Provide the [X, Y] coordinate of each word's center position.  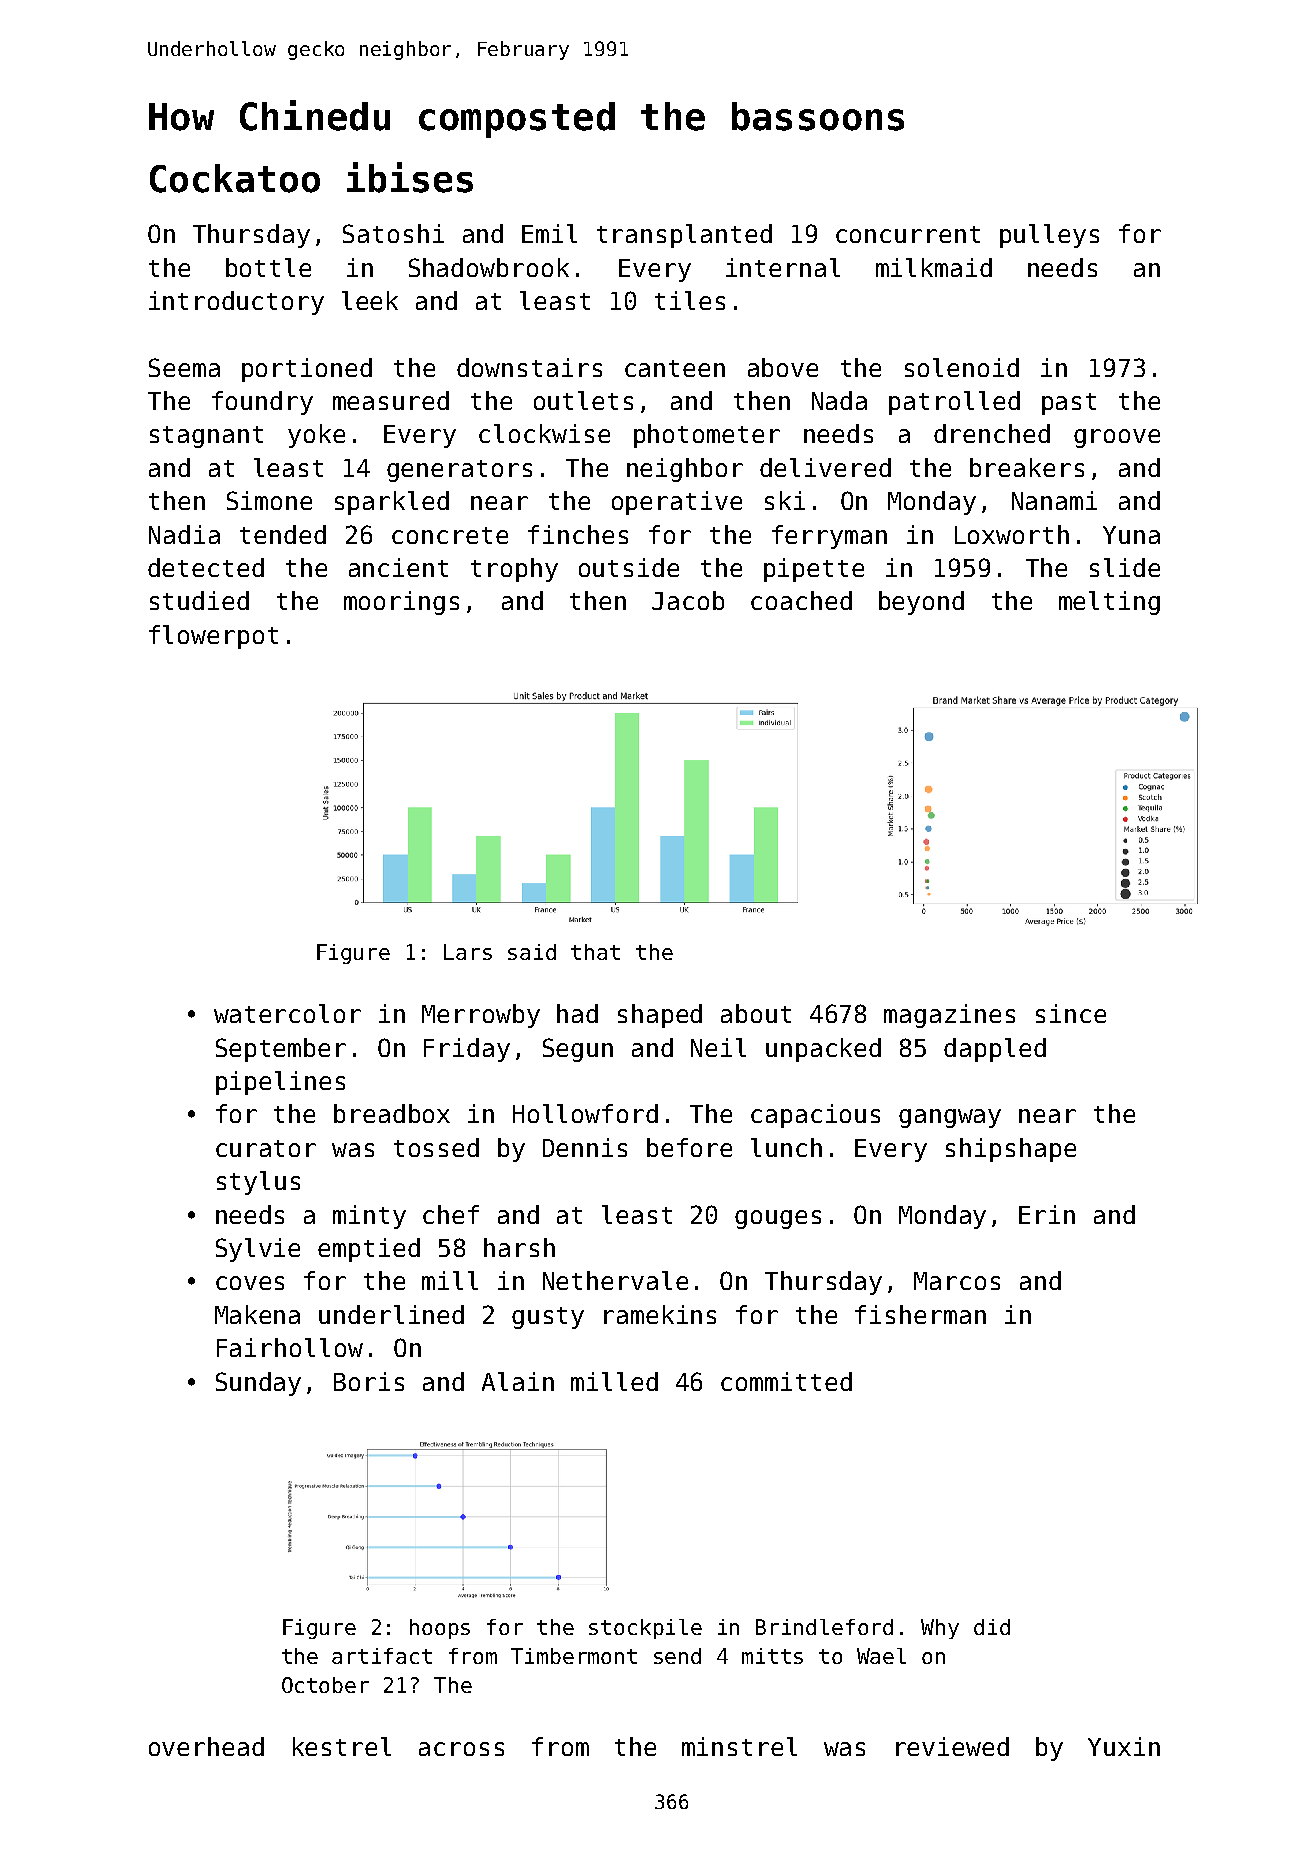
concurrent [908, 234]
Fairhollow [290, 1347]
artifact [382, 1656]
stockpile [645, 1629]
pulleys [1049, 236]
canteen [675, 368]
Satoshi [393, 233]
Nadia [184, 534]
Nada [839, 400]
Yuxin [1124, 1746]
